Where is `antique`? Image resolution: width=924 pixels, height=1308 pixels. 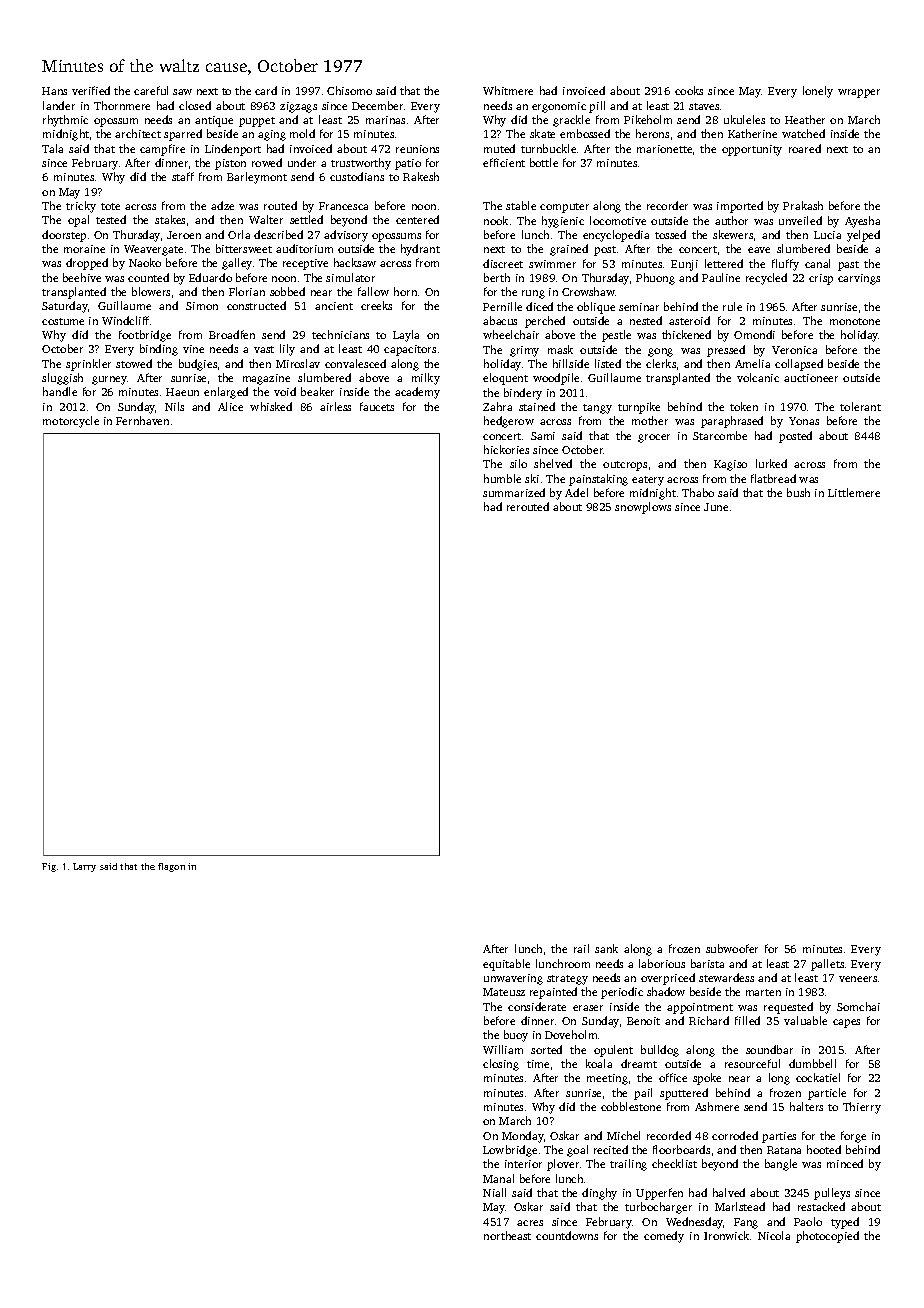 antique is located at coordinates (214, 121).
